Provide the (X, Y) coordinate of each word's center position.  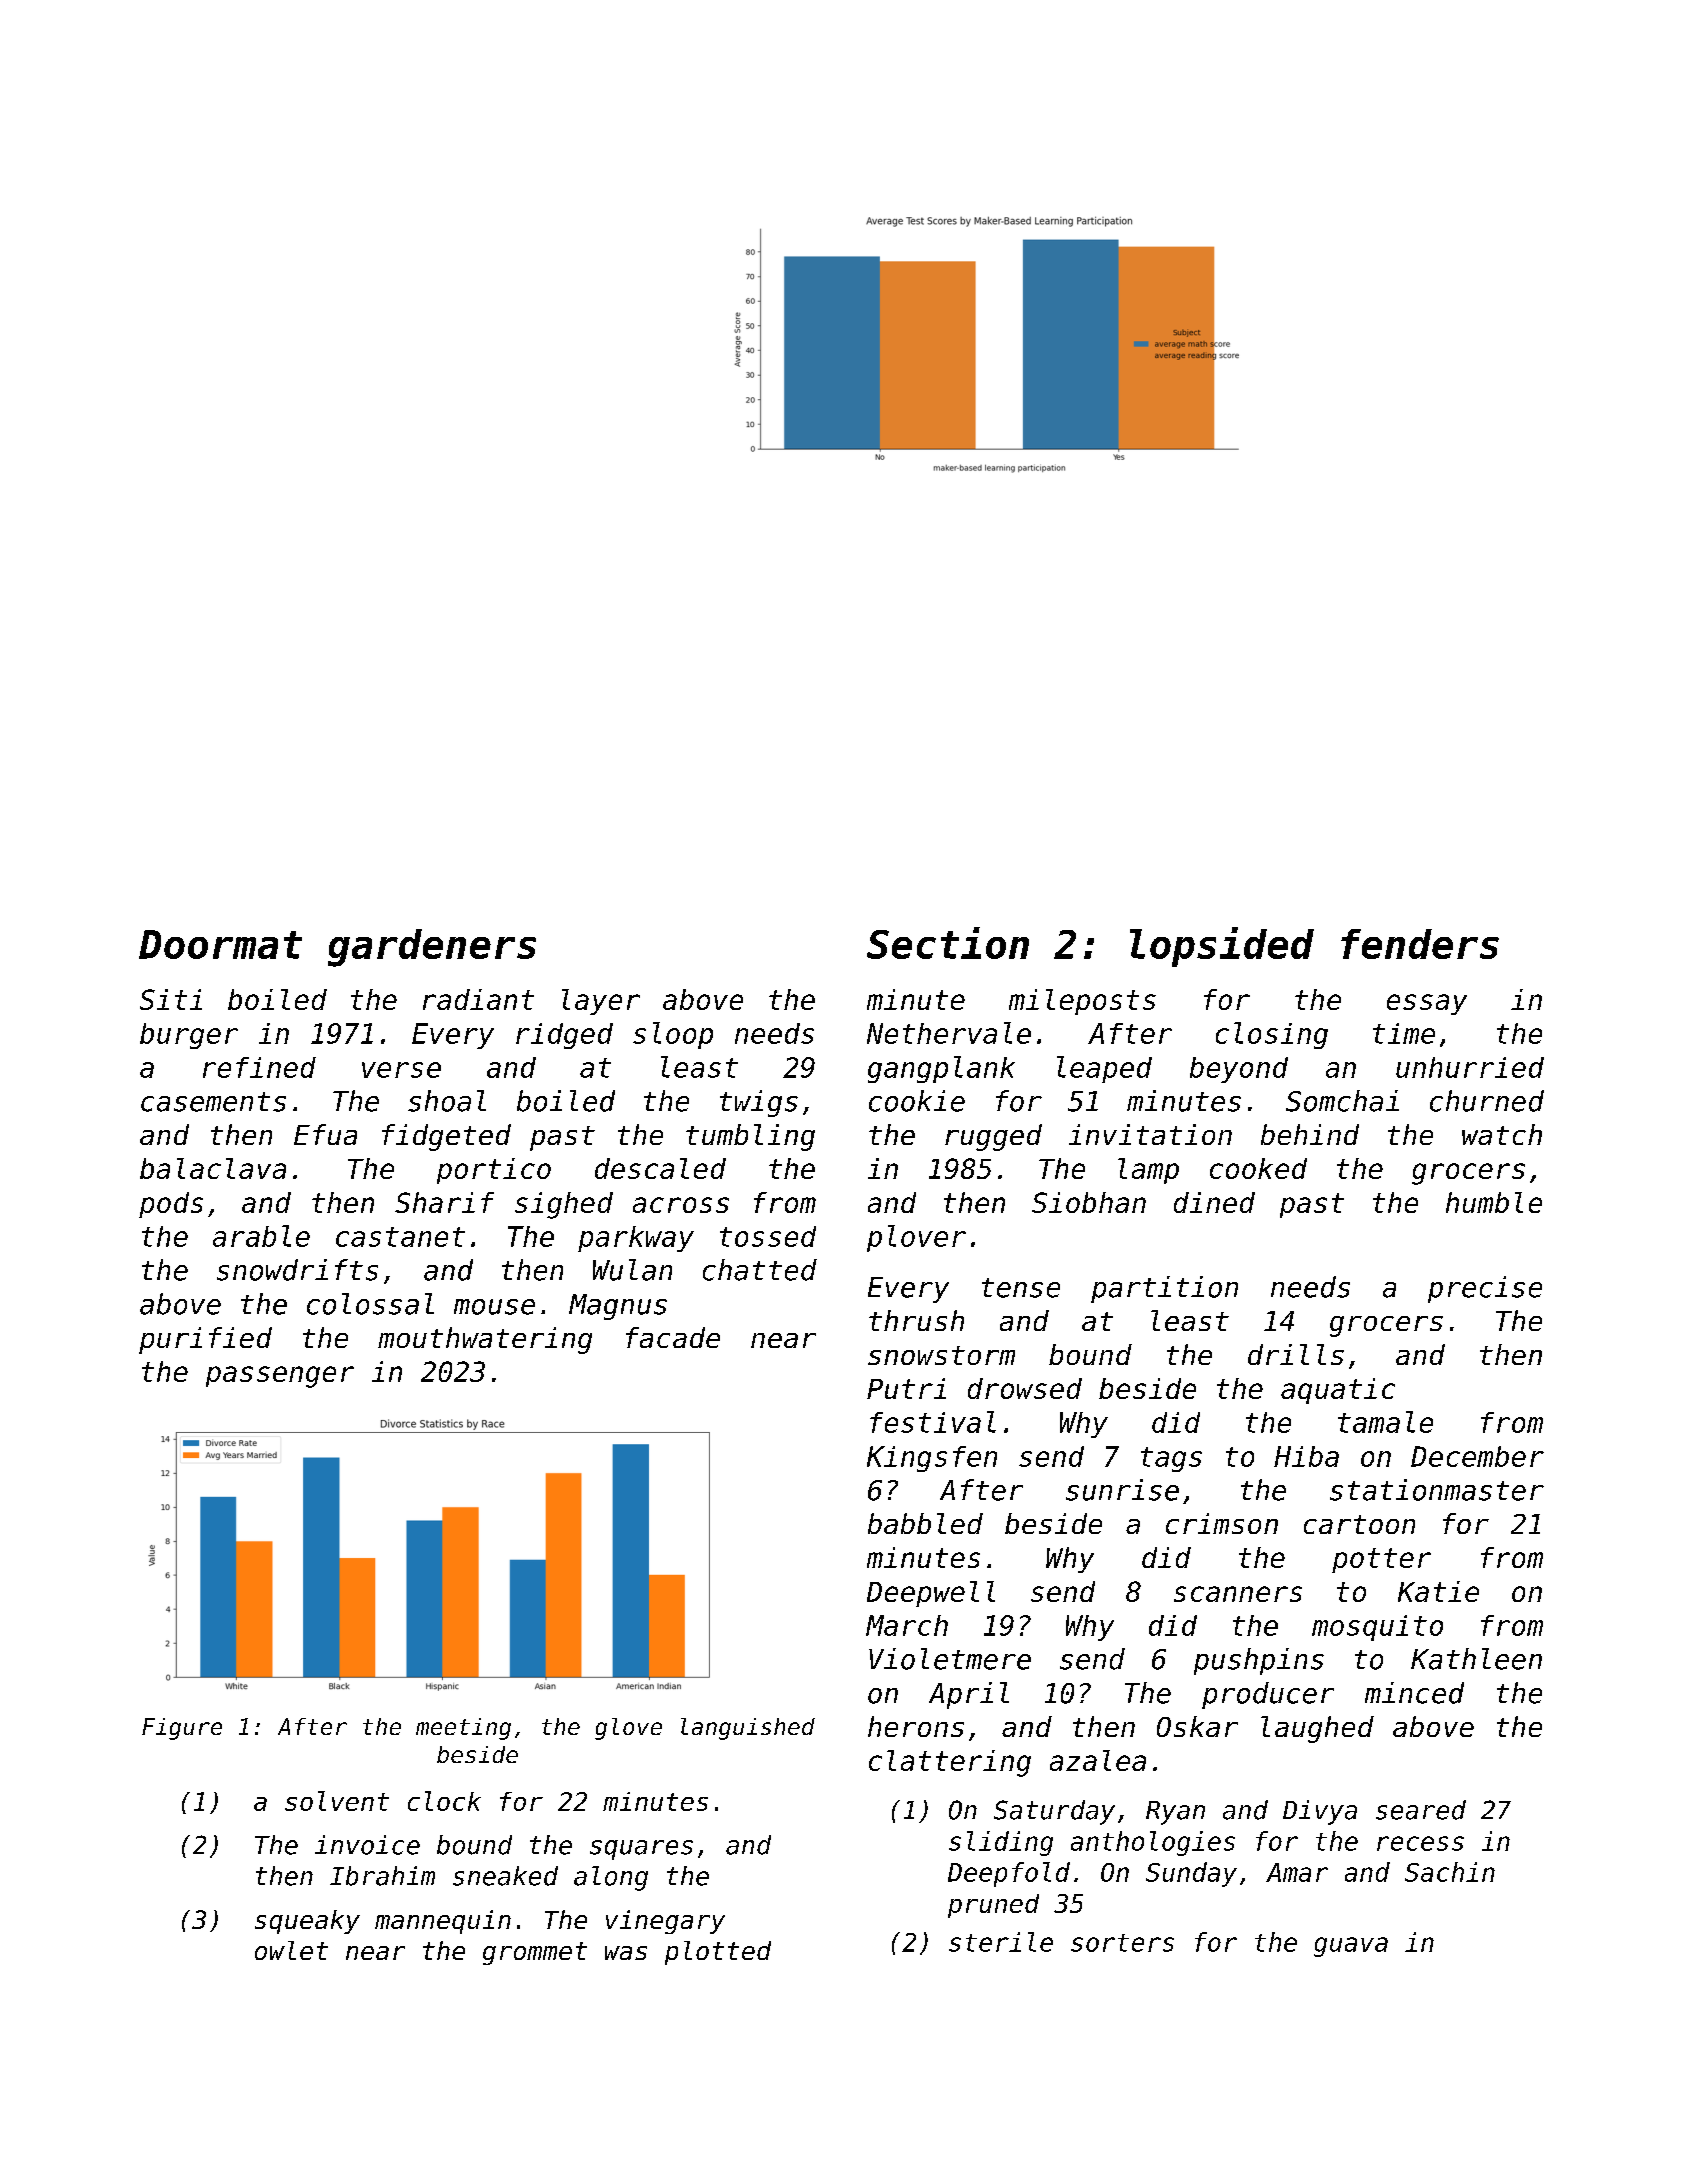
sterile (1001, 1942)
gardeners (432, 948)
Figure (182, 1729)
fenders (1420, 944)
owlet (291, 1950)
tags (1171, 1459)
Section (948, 943)
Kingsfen (932, 1459)
